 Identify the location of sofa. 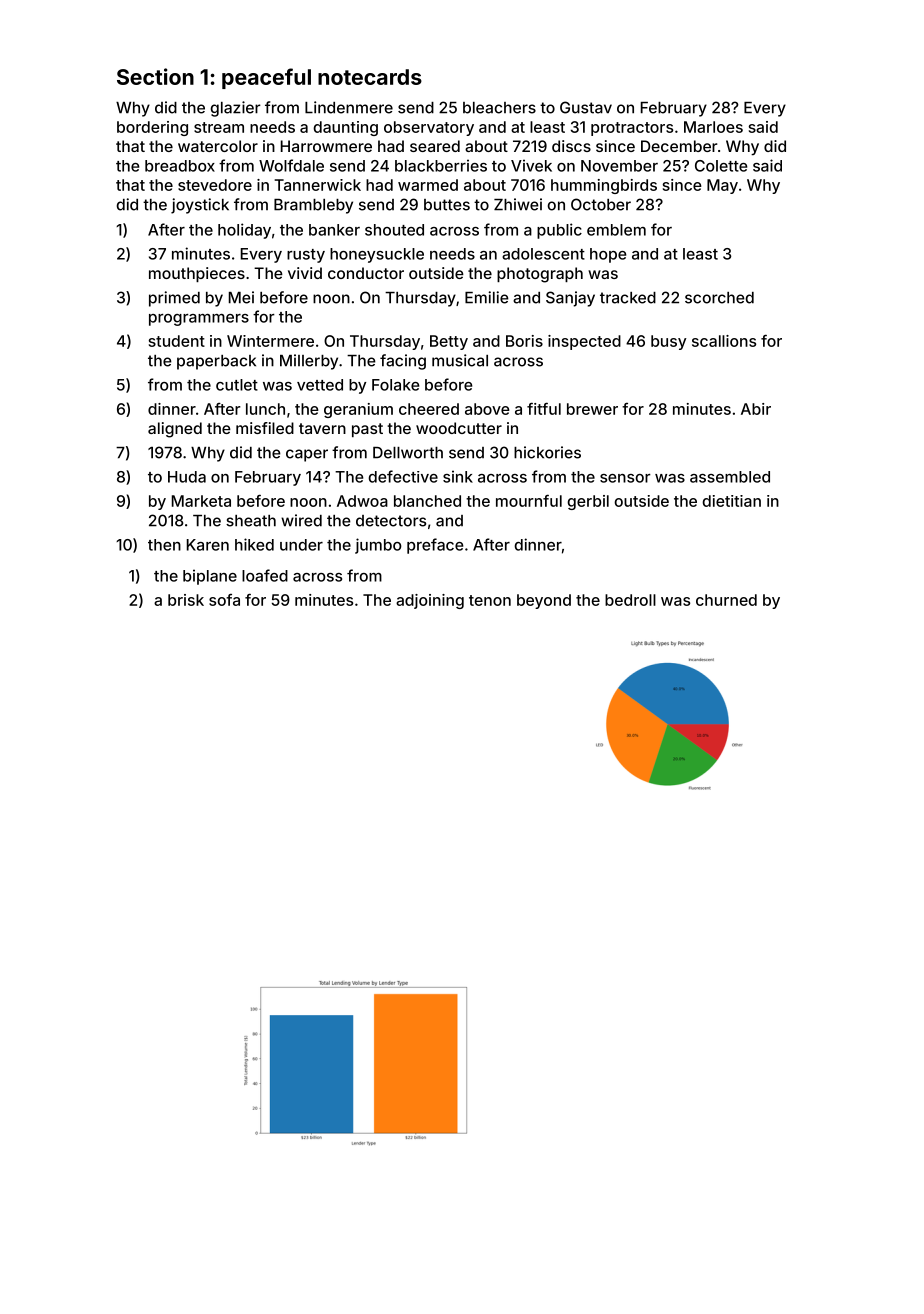
(224, 600).
